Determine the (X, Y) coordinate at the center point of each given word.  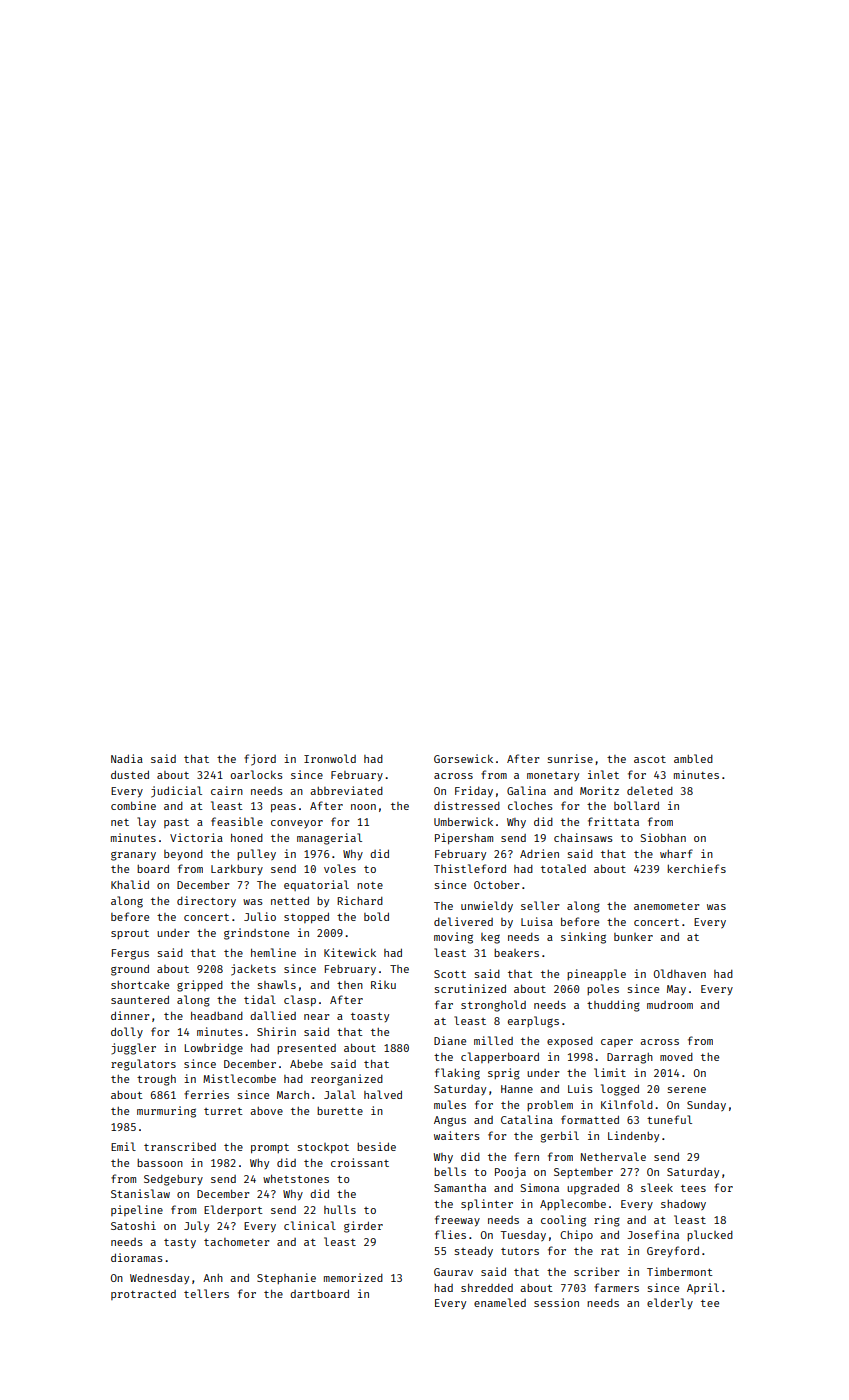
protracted (143, 1295)
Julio (260, 916)
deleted (650, 790)
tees (693, 1188)
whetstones (296, 1179)
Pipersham (464, 838)
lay (146, 822)
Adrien (539, 853)
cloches (530, 805)
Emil (123, 1146)
